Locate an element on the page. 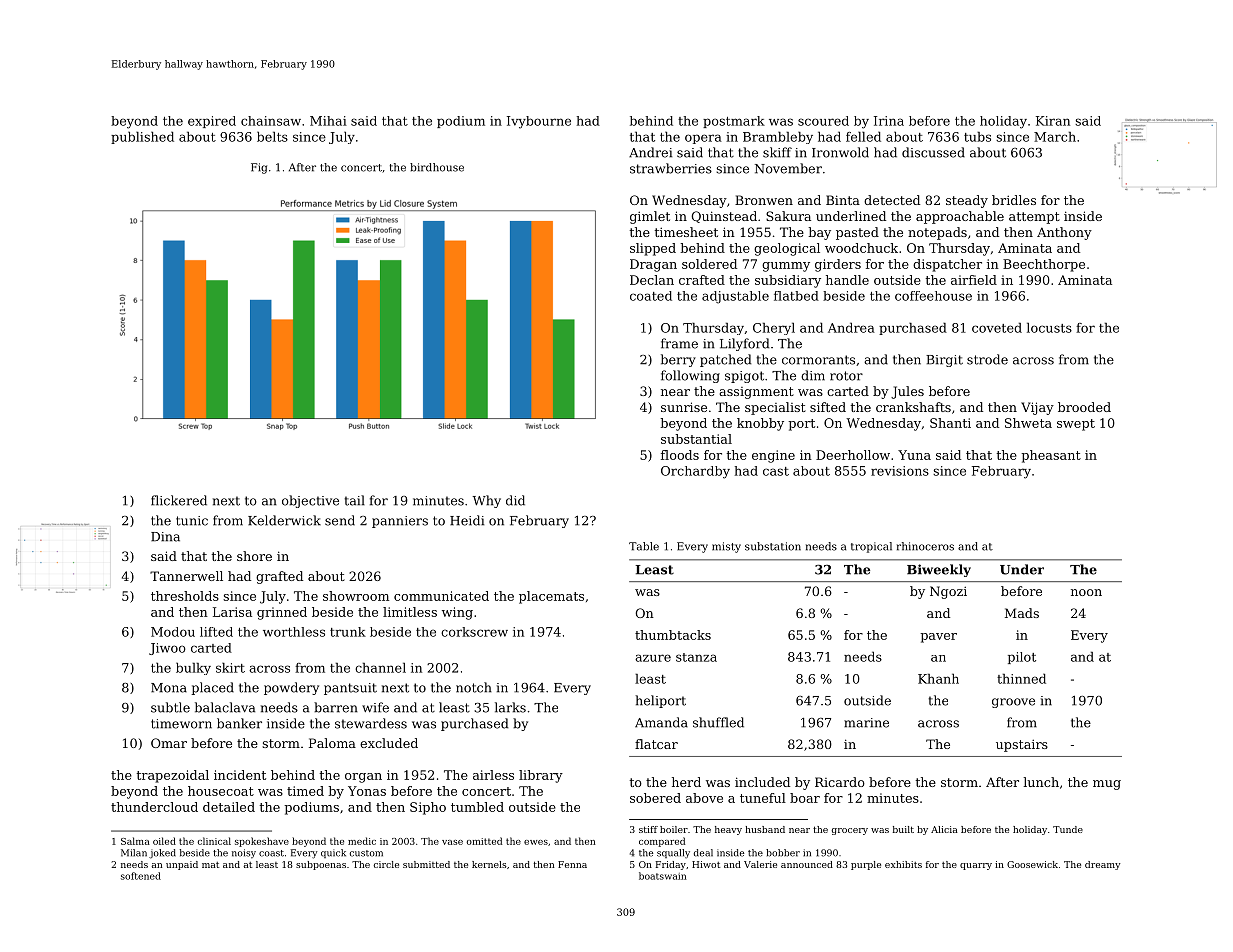  subpoenas is located at coordinates (321, 865).
